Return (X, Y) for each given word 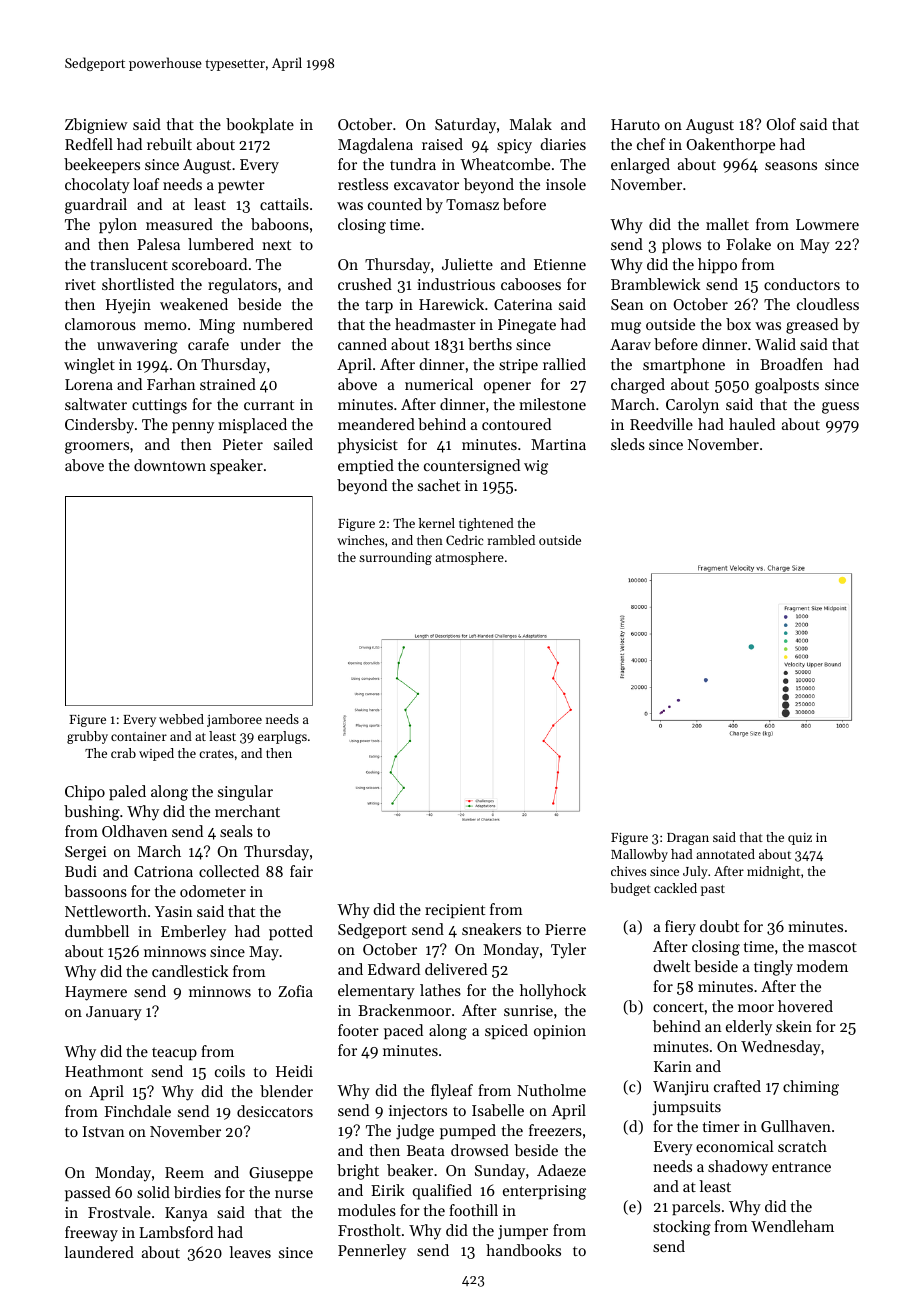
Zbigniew (96, 126)
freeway (91, 1234)
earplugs (282, 737)
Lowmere (827, 224)
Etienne (560, 264)
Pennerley (372, 1252)
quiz (800, 839)
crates (216, 754)
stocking (682, 1228)
